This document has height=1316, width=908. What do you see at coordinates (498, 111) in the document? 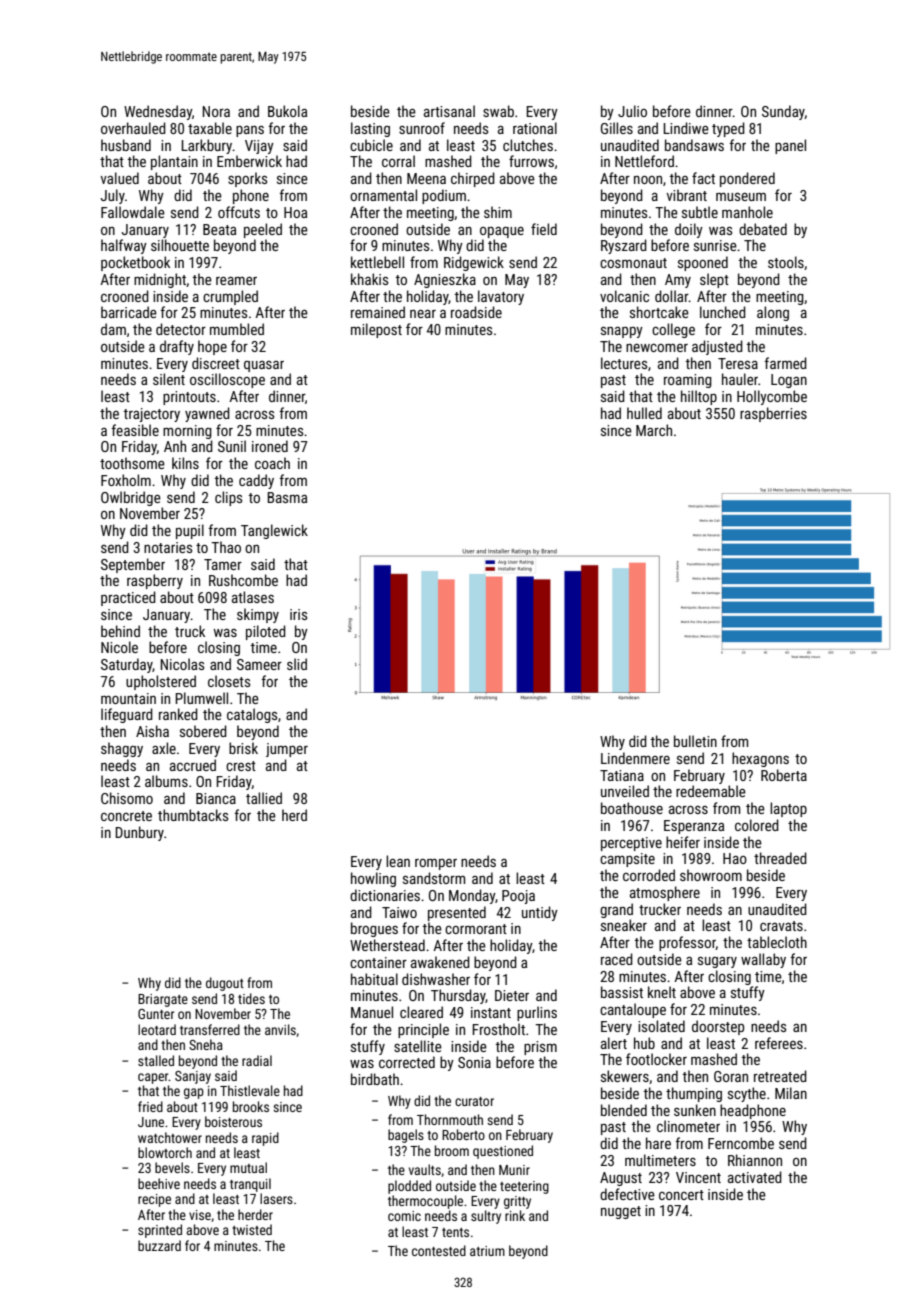
I see `swab` at bounding box center [498, 111].
